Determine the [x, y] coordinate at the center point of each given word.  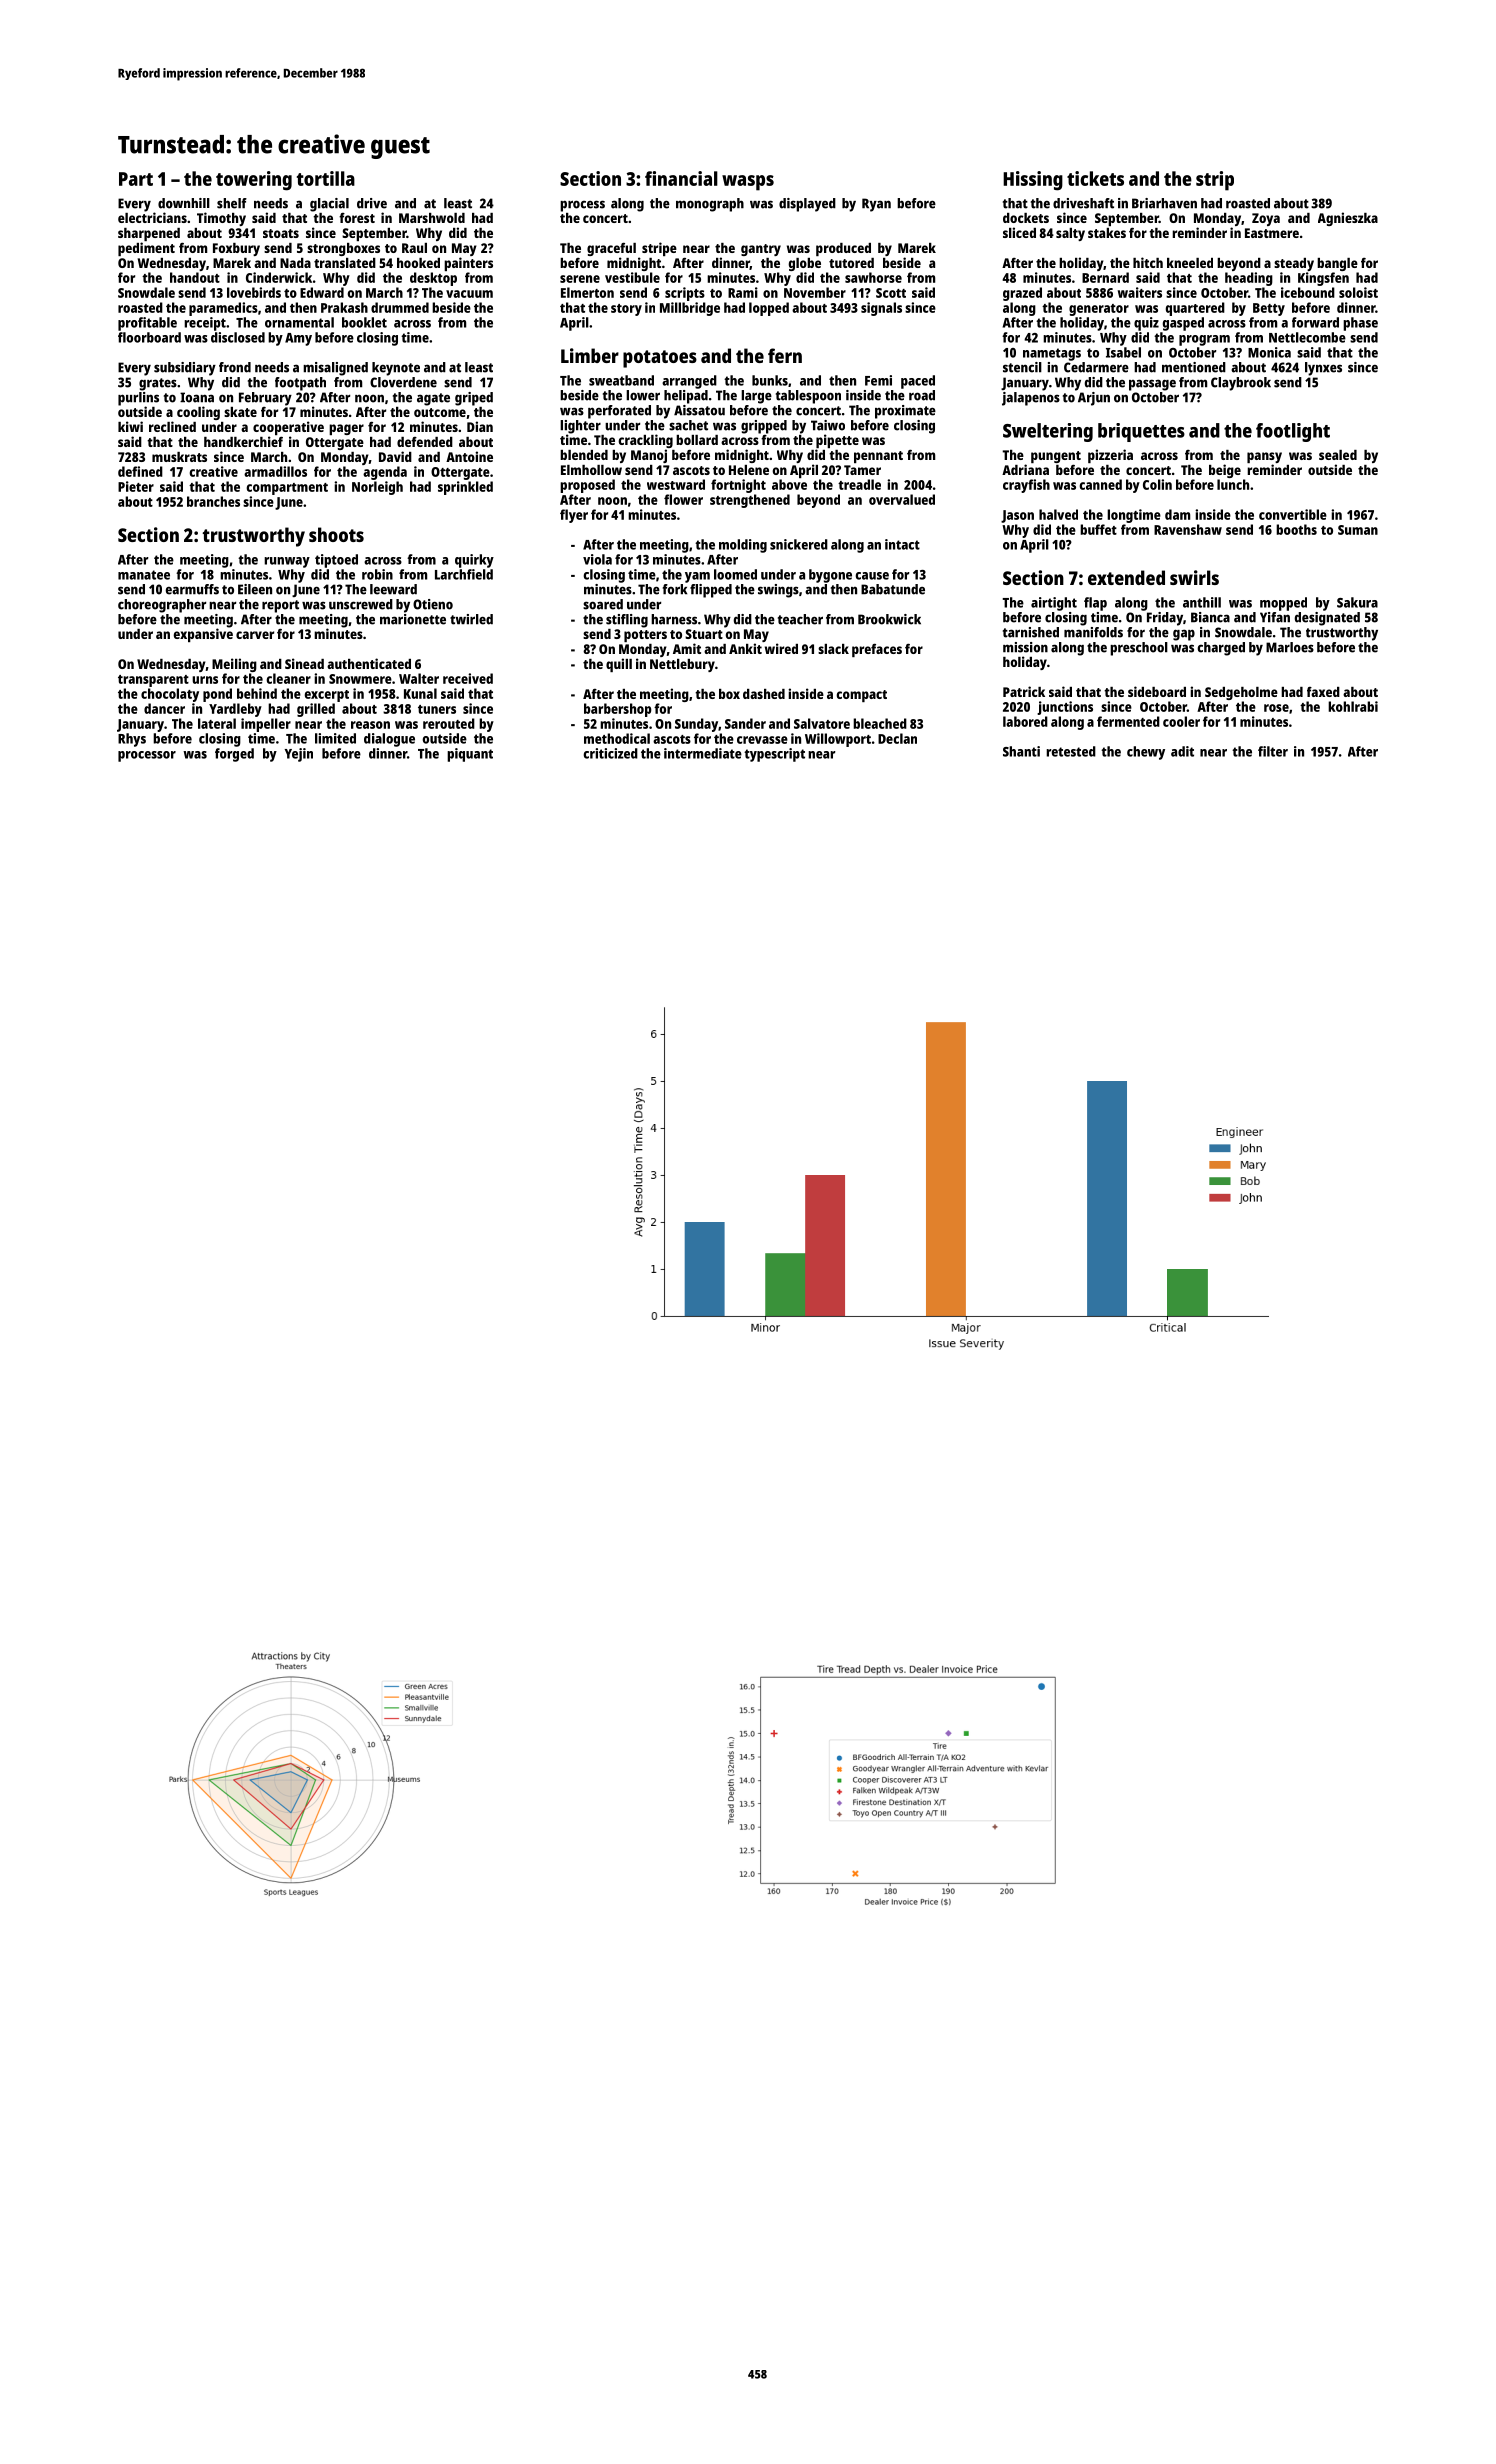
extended [1126, 577]
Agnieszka [1348, 219]
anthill [1202, 602]
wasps [748, 183]
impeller [266, 725]
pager [346, 429]
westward [676, 484]
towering [254, 181]
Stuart [704, 634]
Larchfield [464, 574]
